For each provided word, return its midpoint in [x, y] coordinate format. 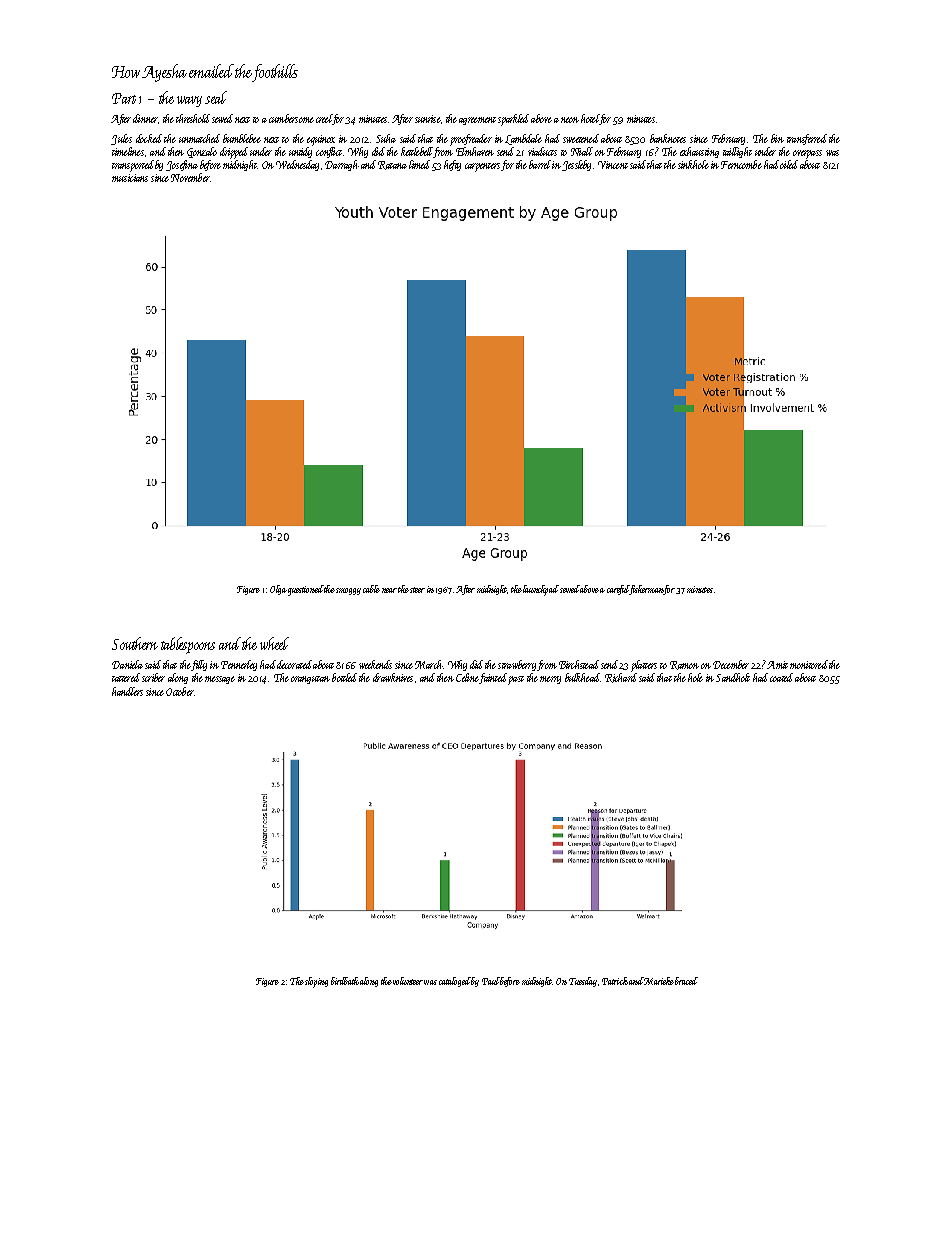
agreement [477, 121]
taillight [737, 152]
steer [417, 590]
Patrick [615, 981]
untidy [300, 152]
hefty [452, 165]
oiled [789, 164]
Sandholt [733, 677]
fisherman [647, 590]
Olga [278, 590]
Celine [467, 677]
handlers [127, 691]
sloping [316, 982]
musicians [130, 178]
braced [686, 981]
